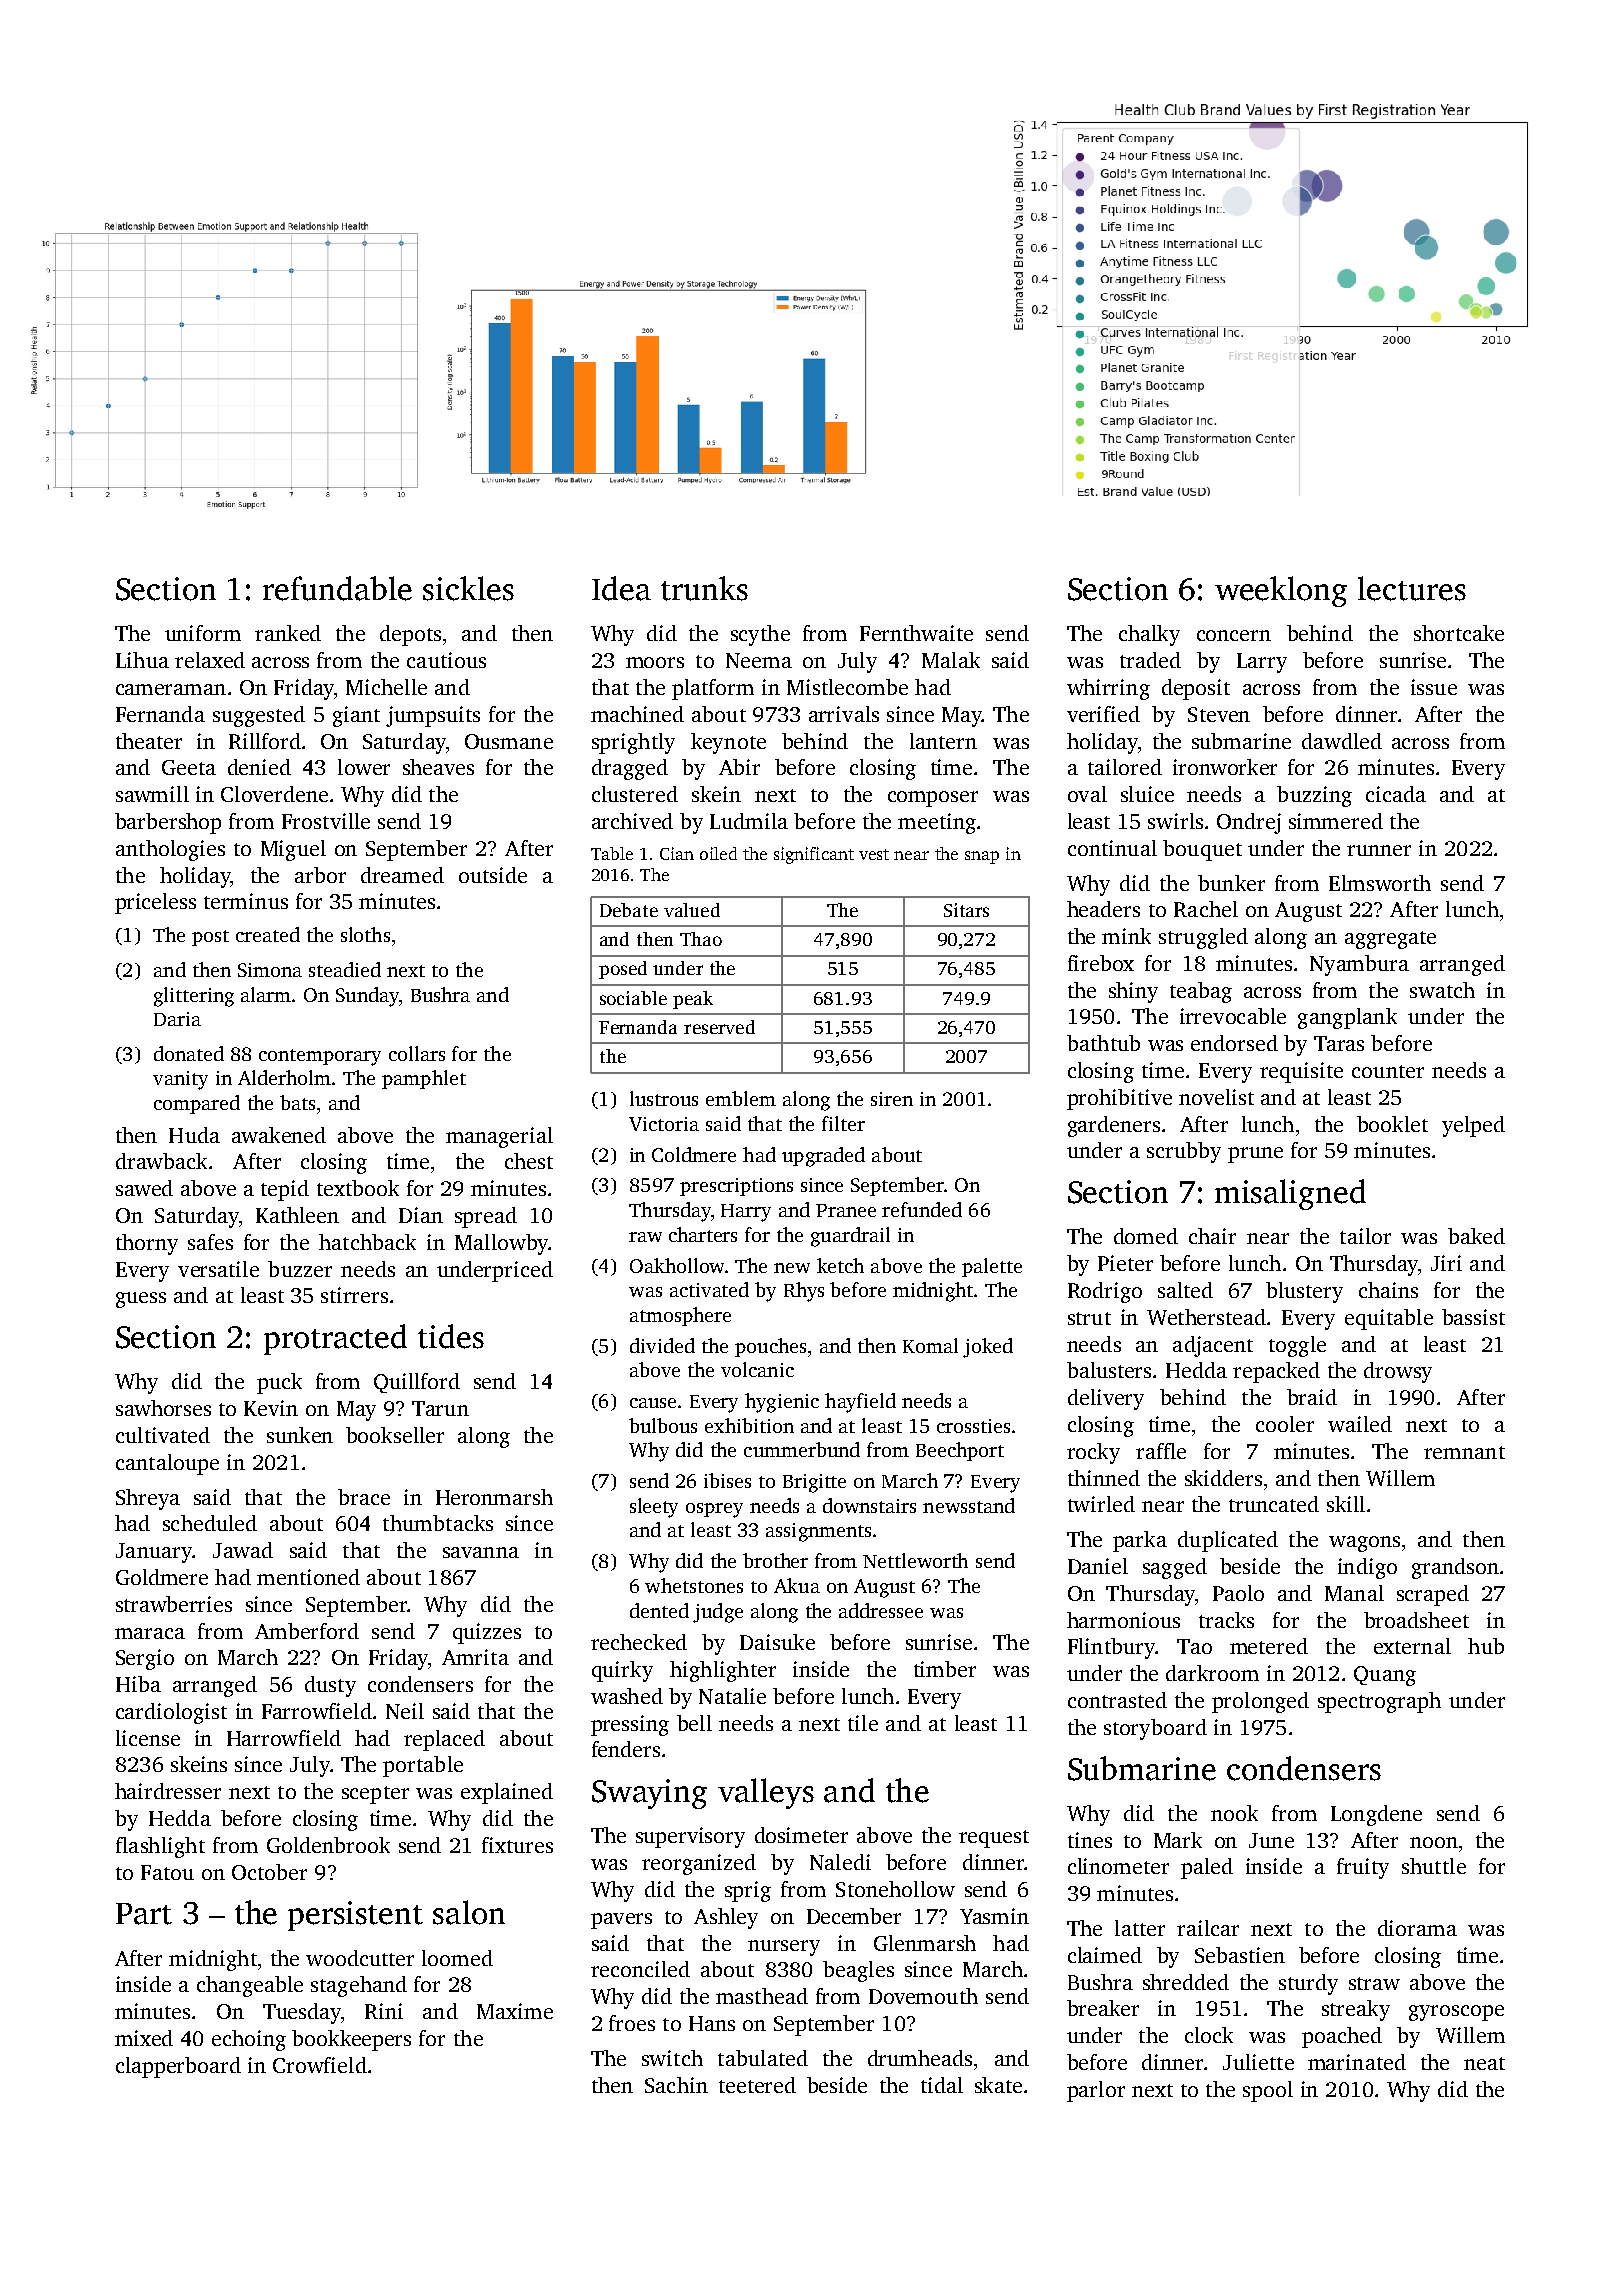 The width and height of the screenshot is (1620, 2292). What do you see at coordinates (1111, 1648) in the screenshot?
I see `Flintbury` at bounding box center [1111, 1648].
